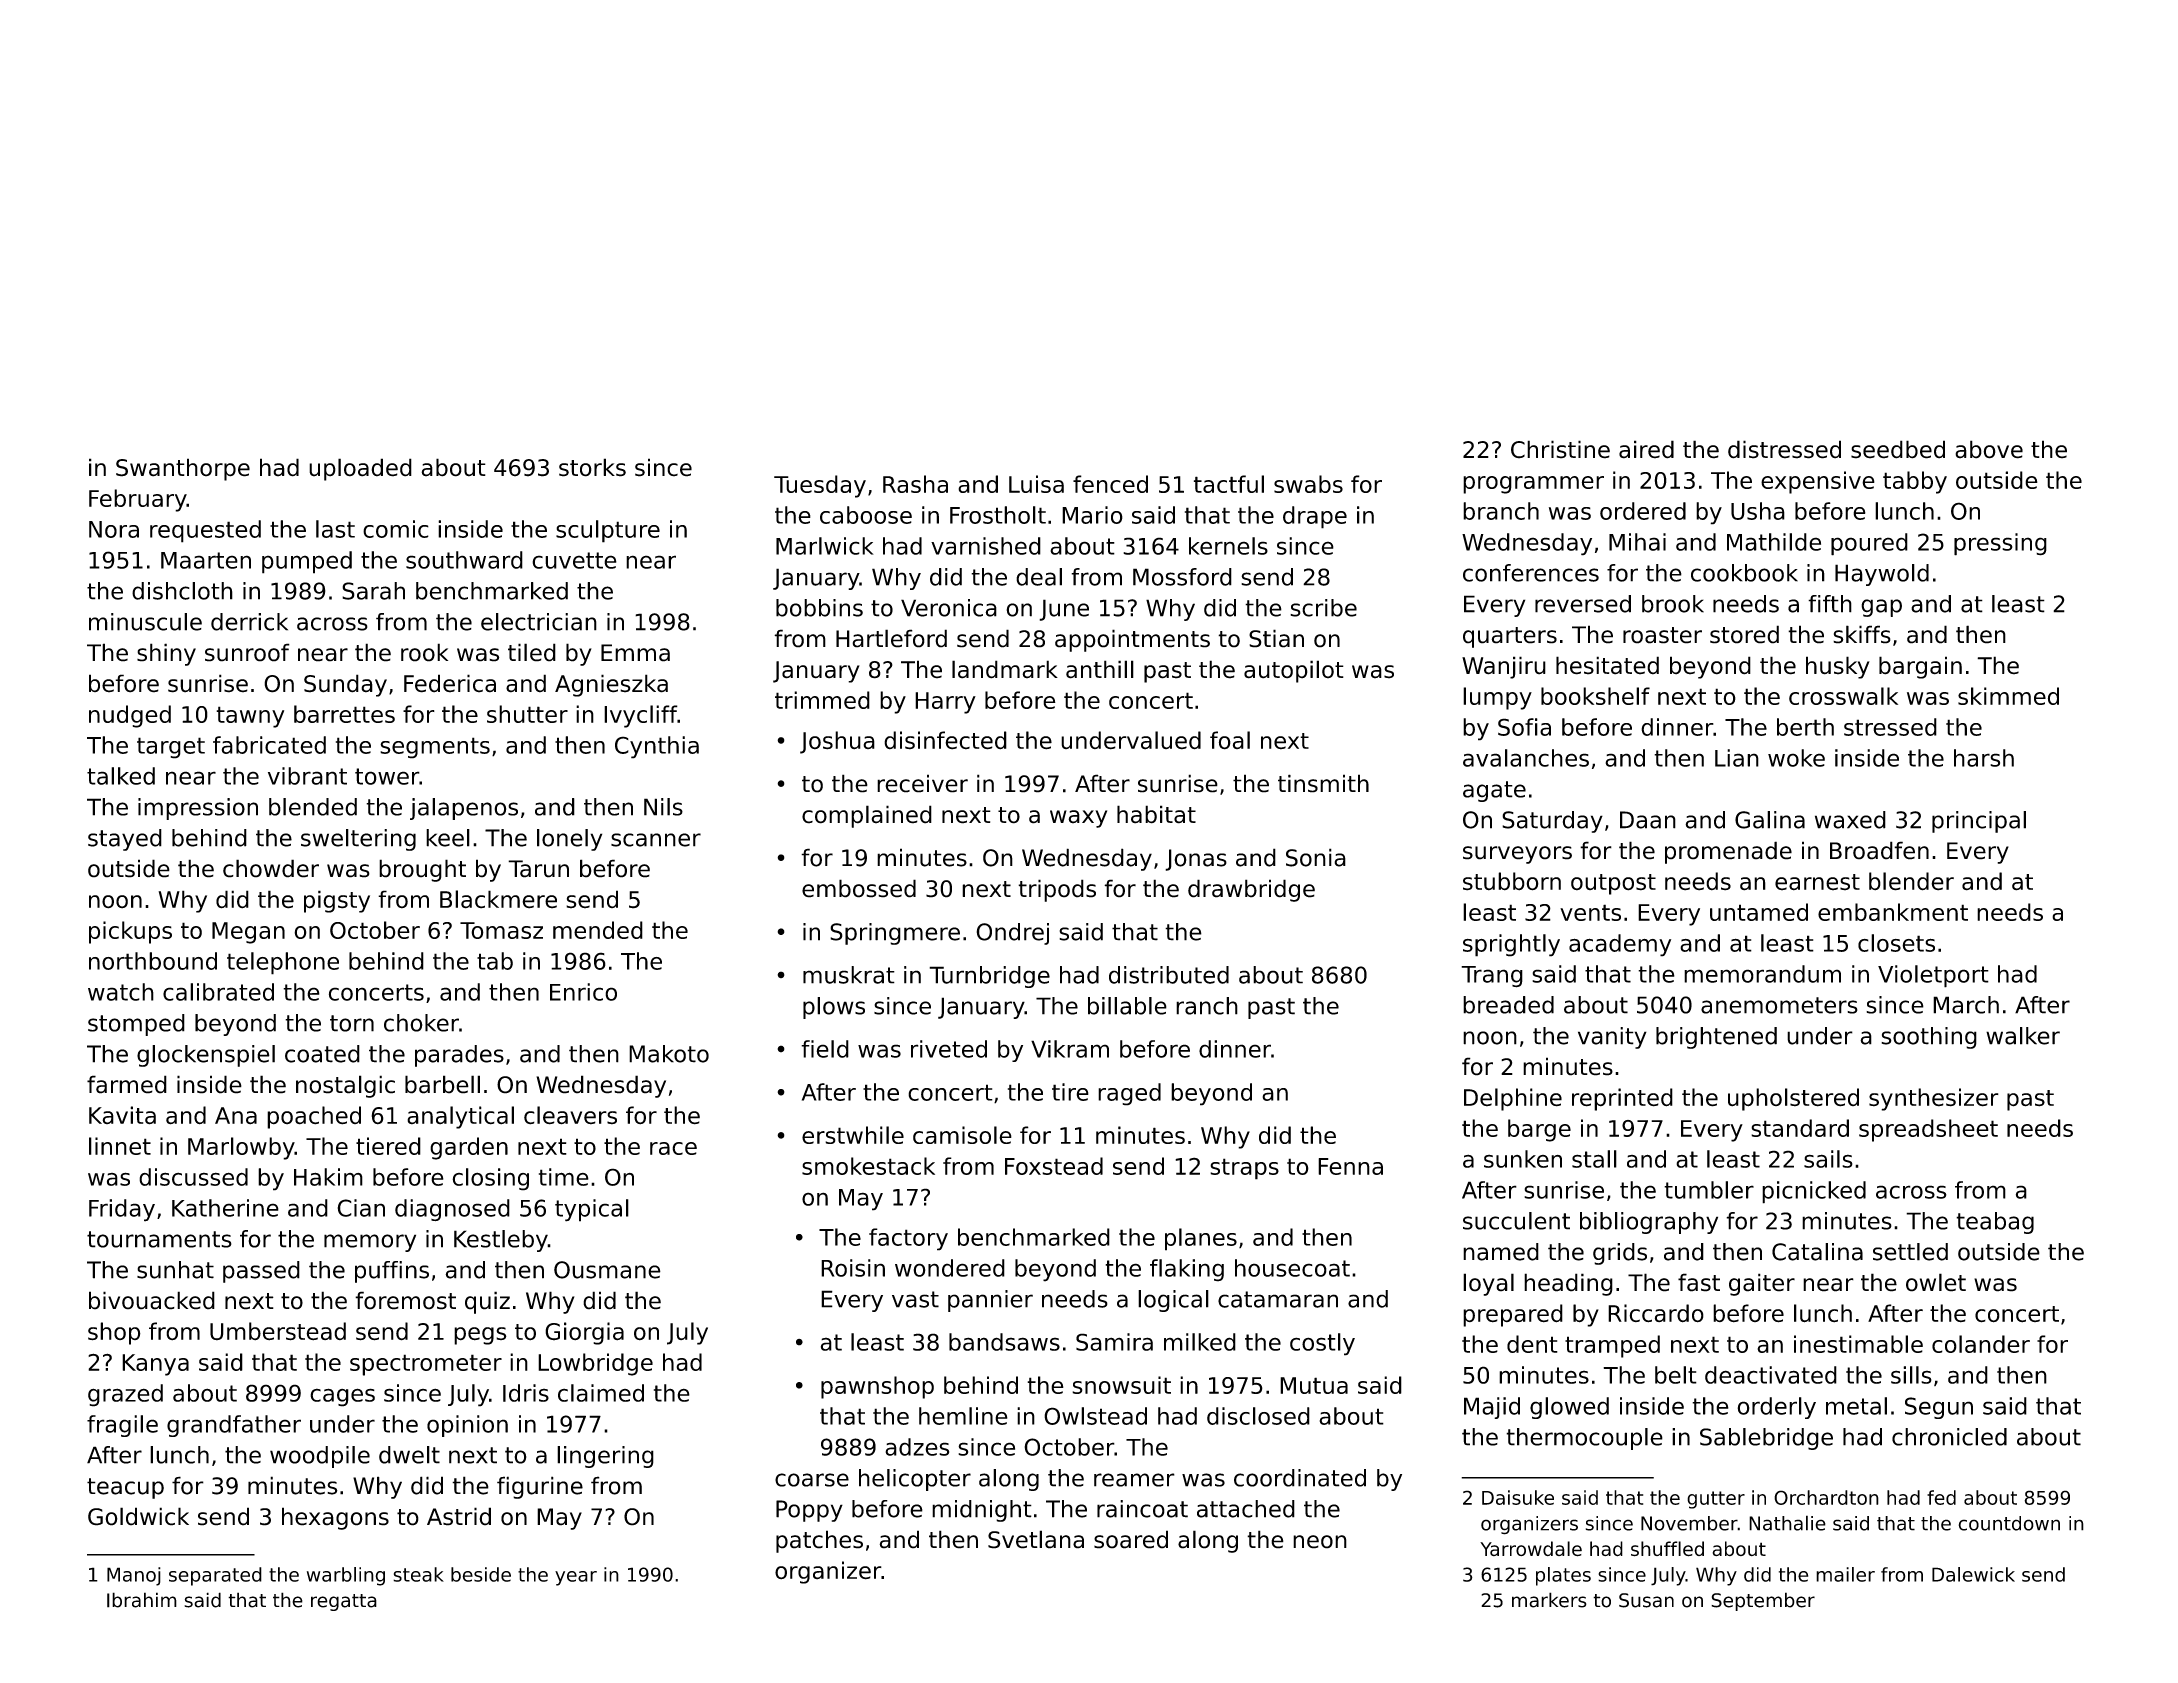  Describe the element at coordinates (849, 975) in the screenshot. I see `muskrat` at that location.
